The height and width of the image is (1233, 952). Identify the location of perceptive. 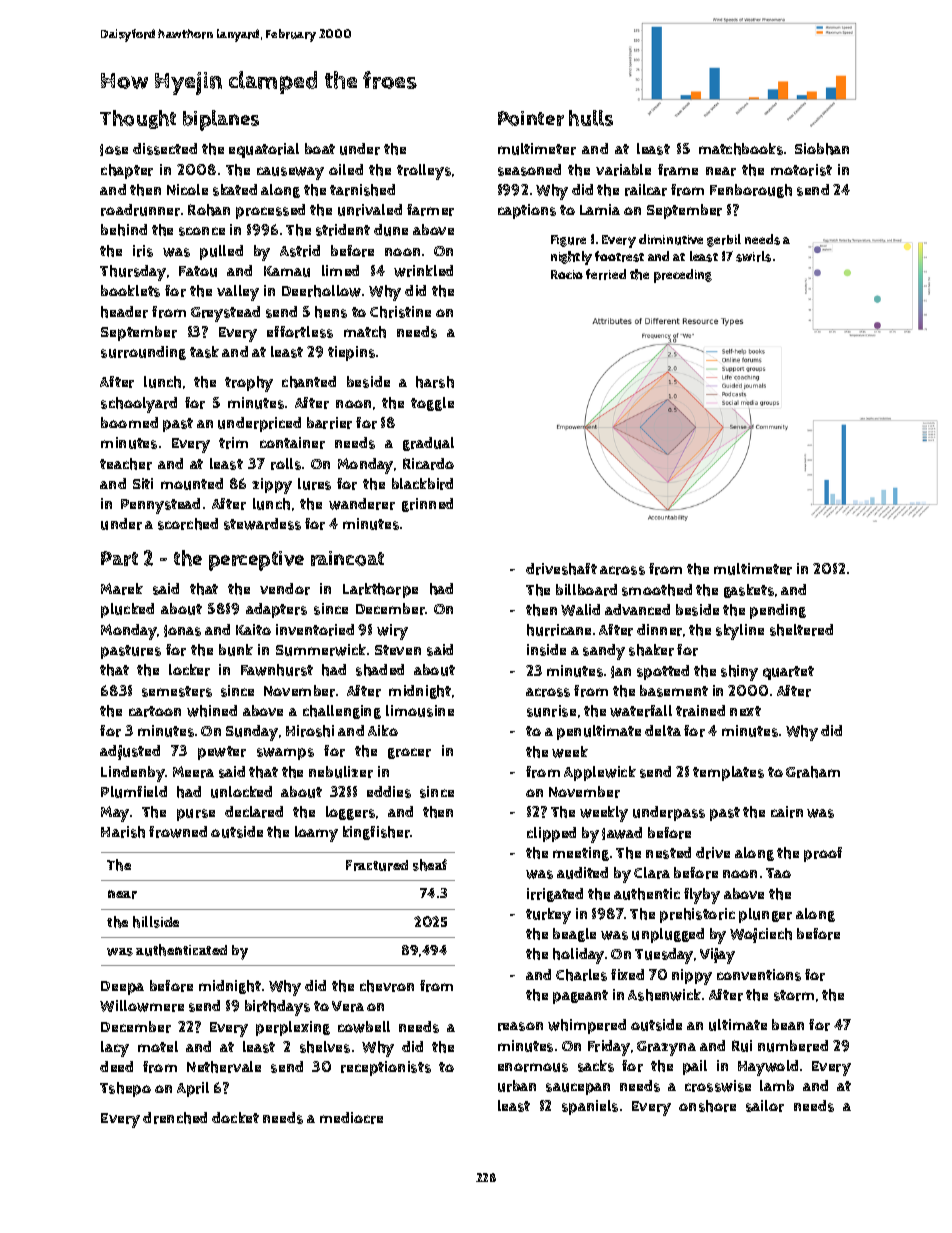
(256, 561).
